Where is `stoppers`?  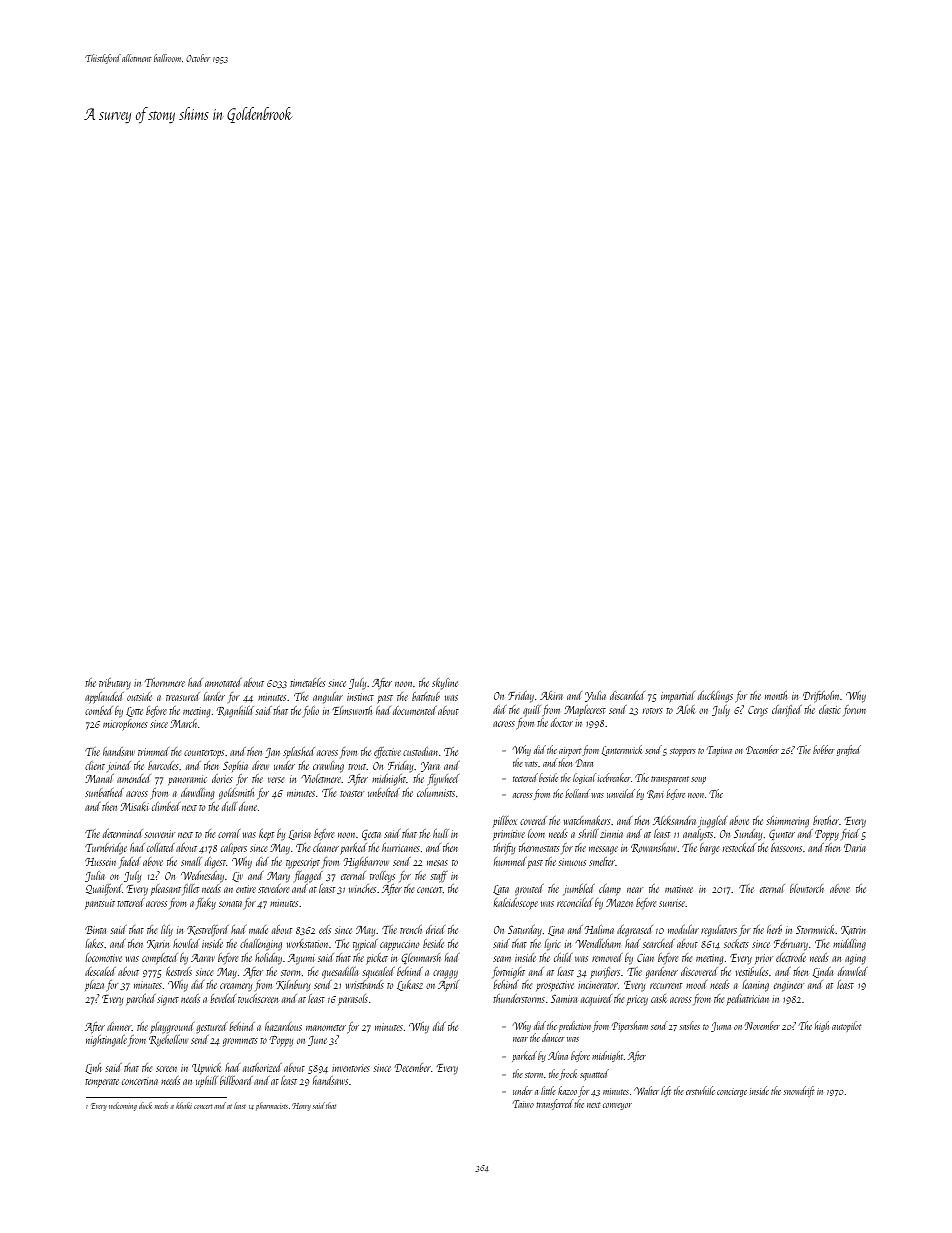 stoppers is located at coordinates (683, 752).
